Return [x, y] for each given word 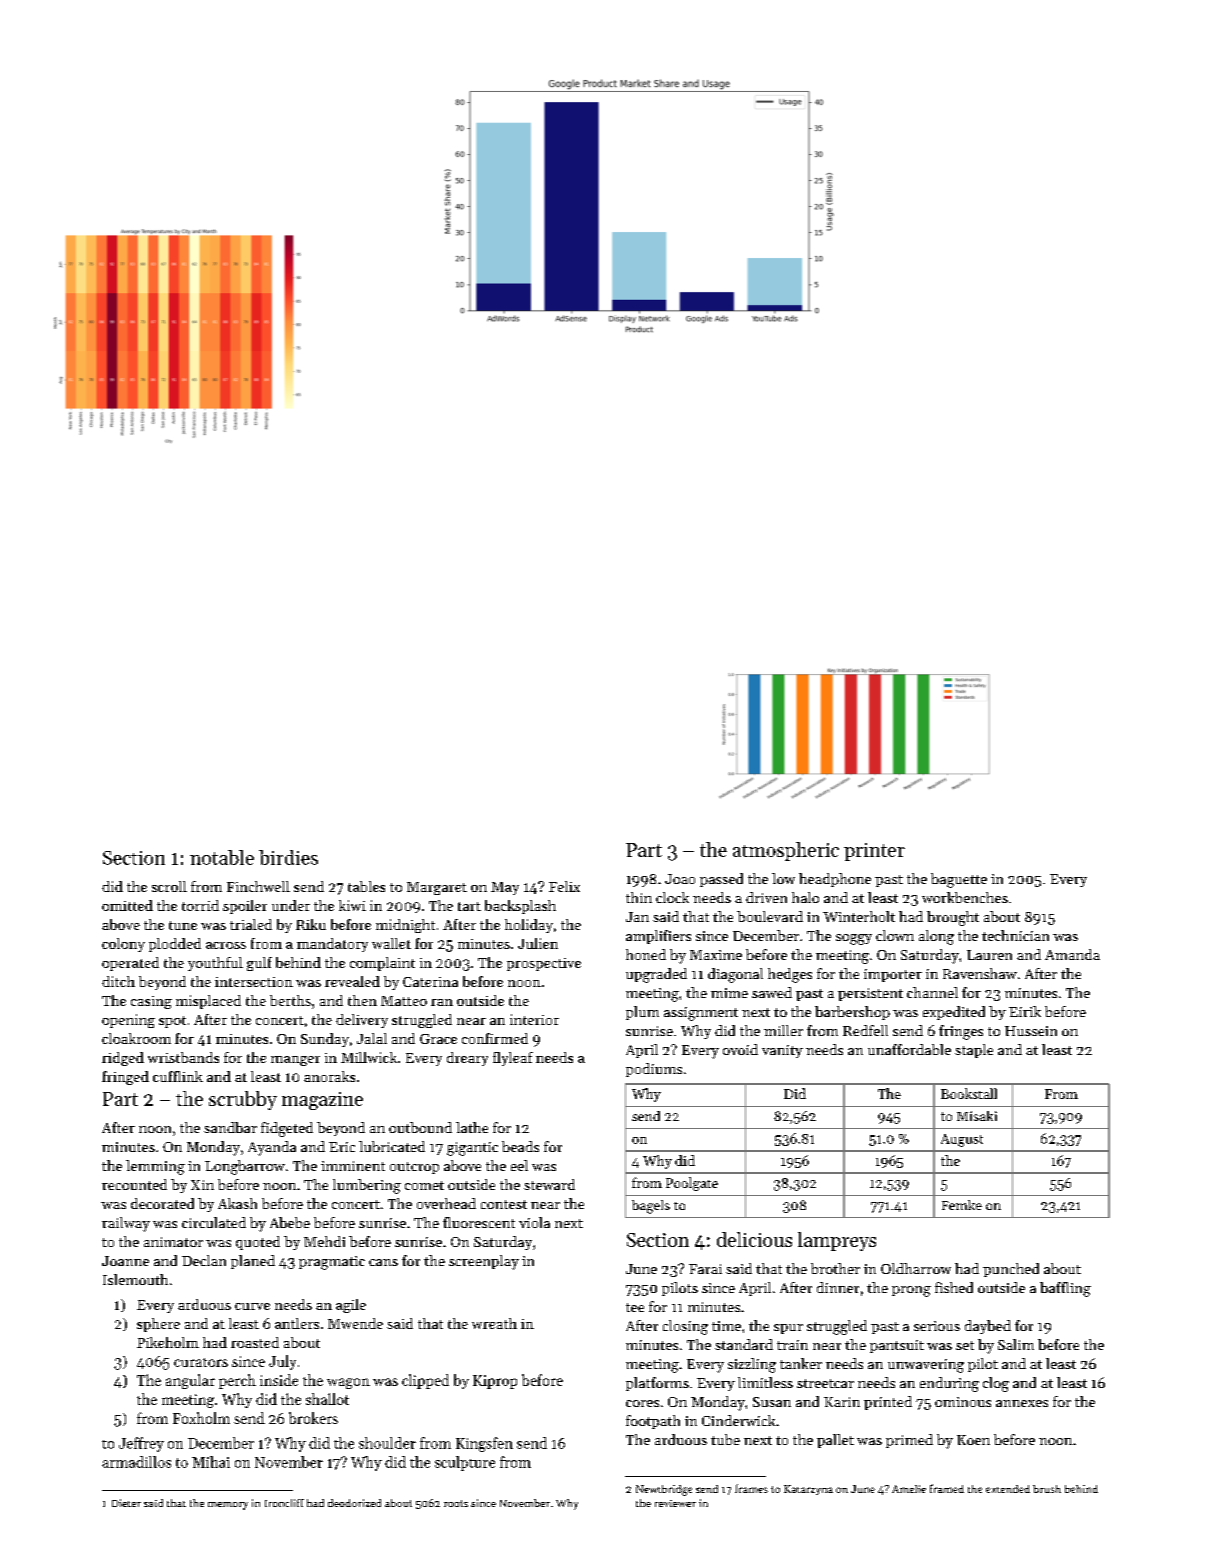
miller [783, 1030]
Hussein [1031, 1031]
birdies [288, 857]
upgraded [656, 975]
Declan [204, 1260]
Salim [1016, 1344]
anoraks [329, 1076]
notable [222, 857]
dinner [838, 1287]
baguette [959, 880]
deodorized [354, 1503]
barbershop [852, 1013]
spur [788, 1329]
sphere [158, 1325]
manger [295, 1061]
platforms [657, 1384]
